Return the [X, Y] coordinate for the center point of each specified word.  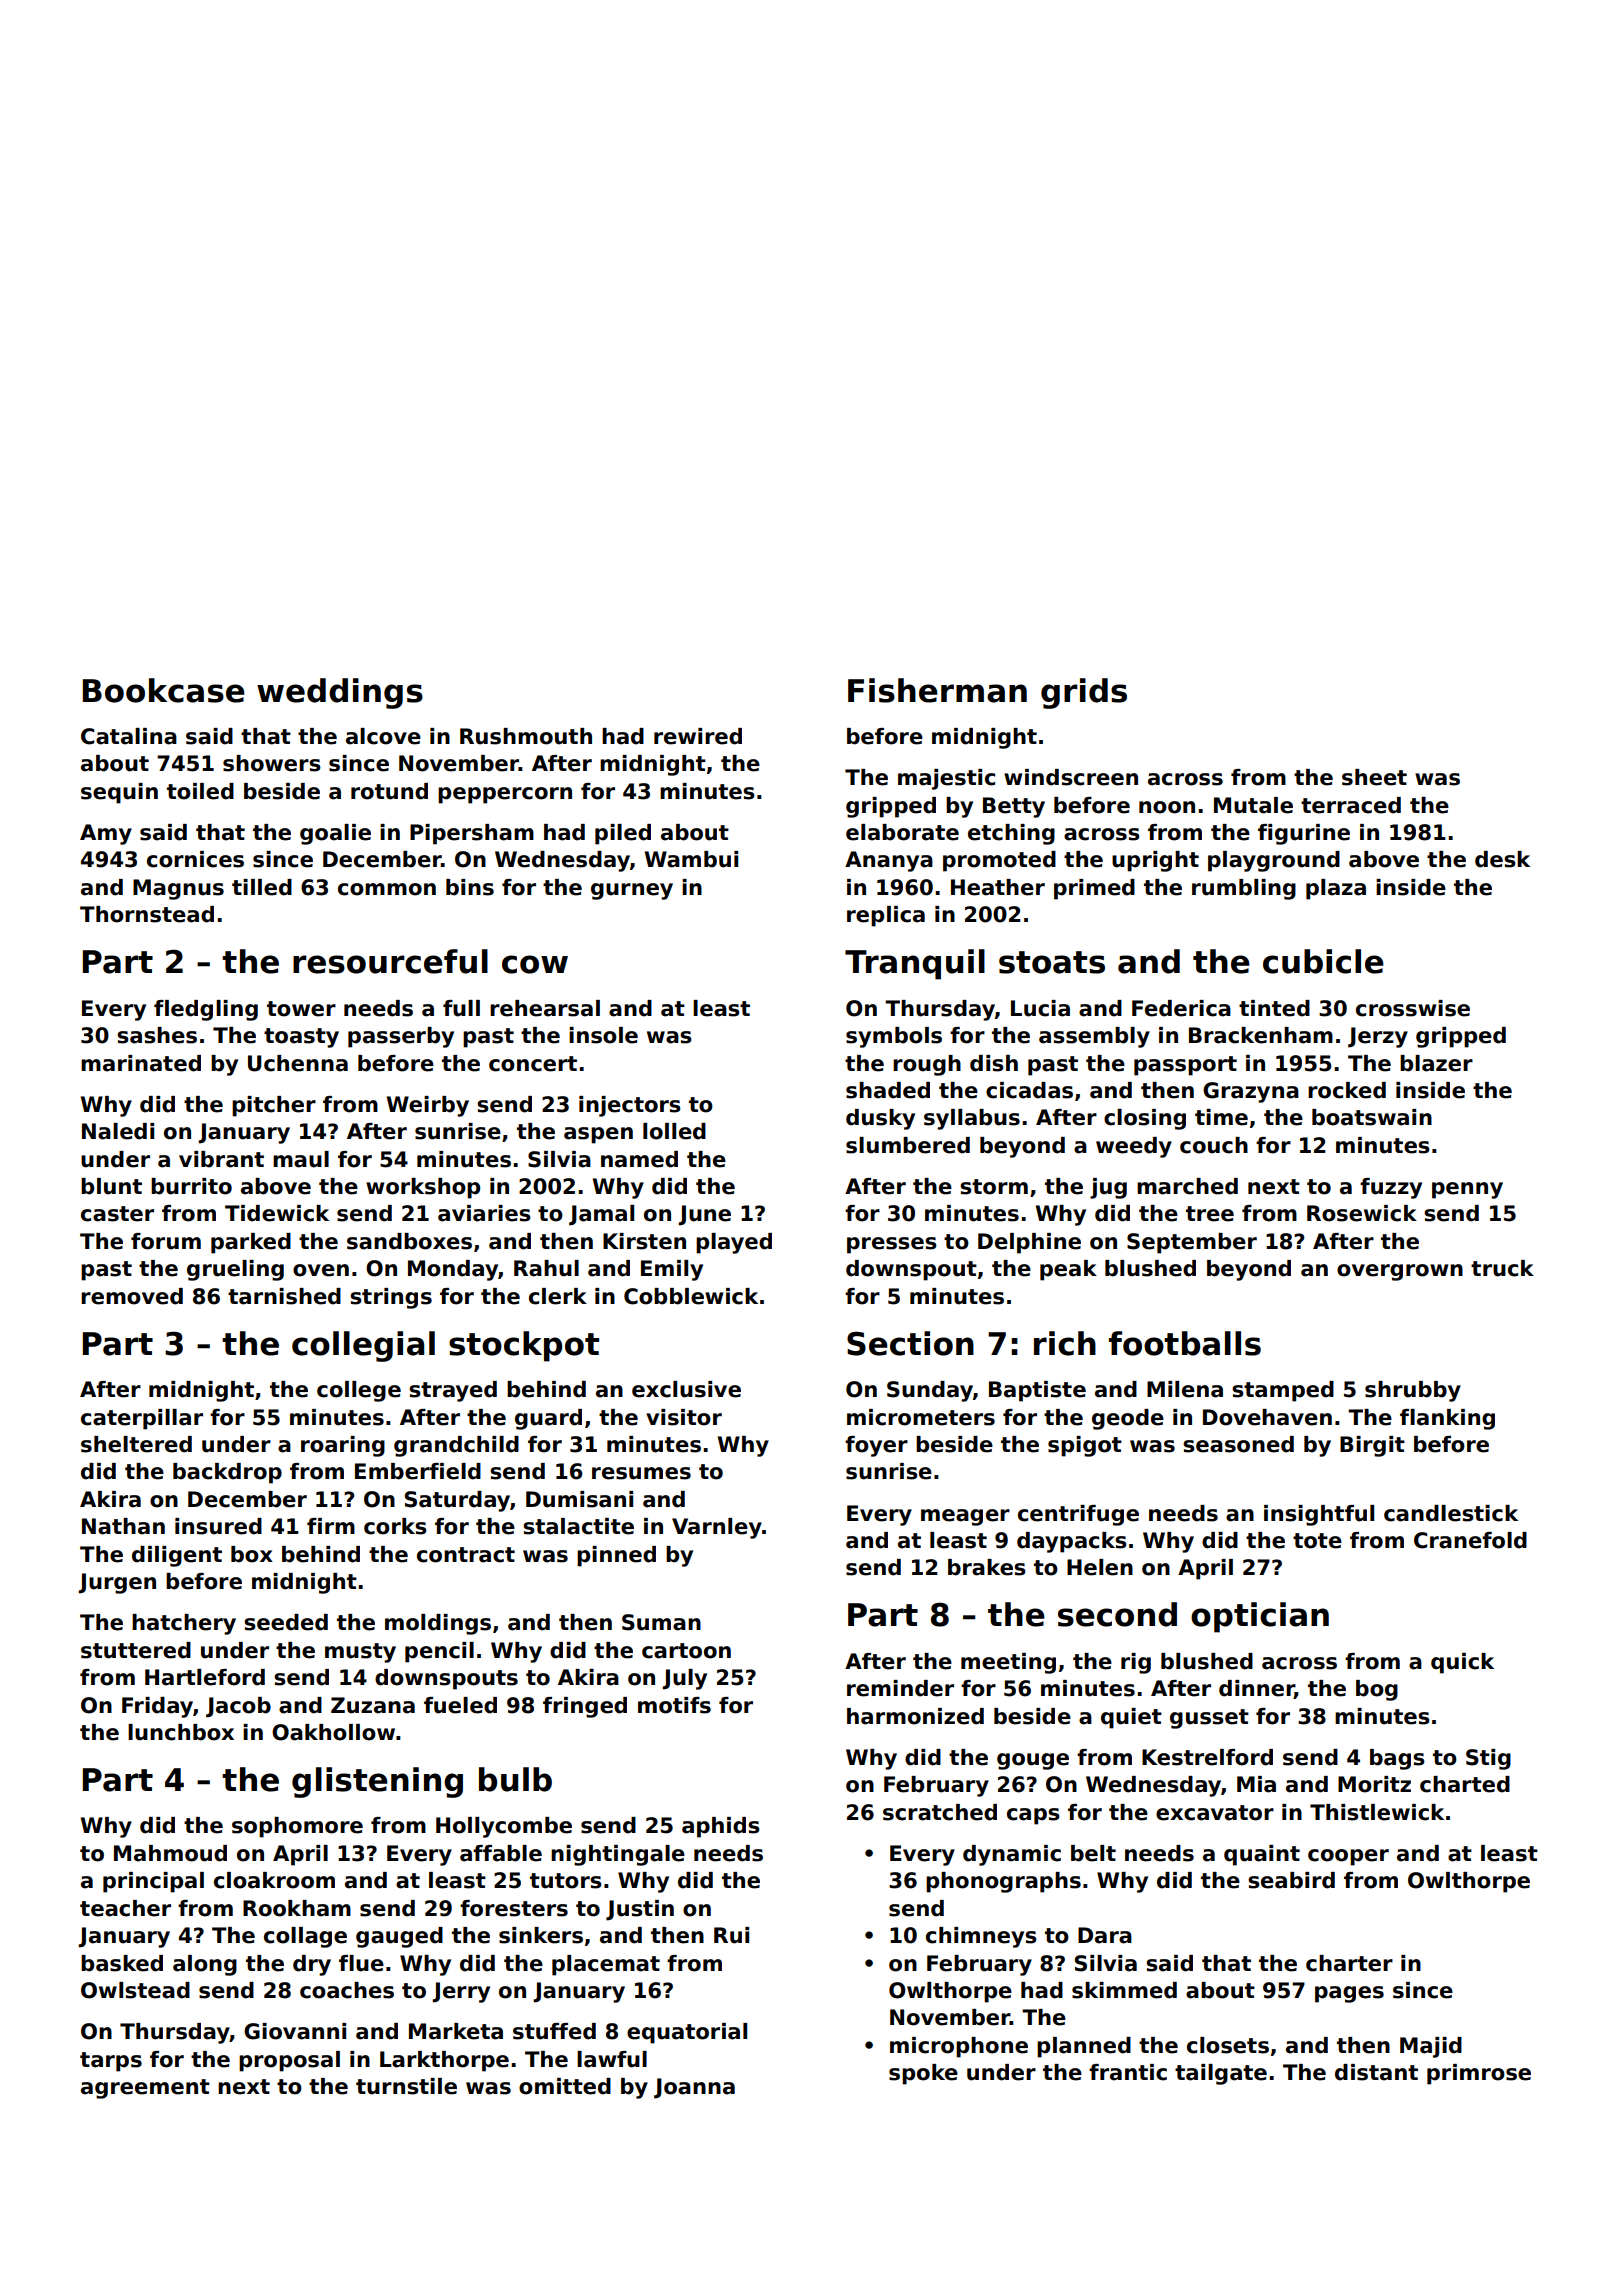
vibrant [221, 1159]
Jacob [238, 1707]
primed [1094, 889]
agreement [145, 2089]
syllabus [972, 1119]
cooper [1348, 1857]
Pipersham [472, 834]
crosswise [1413, 1008]
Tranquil [915, 964]
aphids [721, 1827]
